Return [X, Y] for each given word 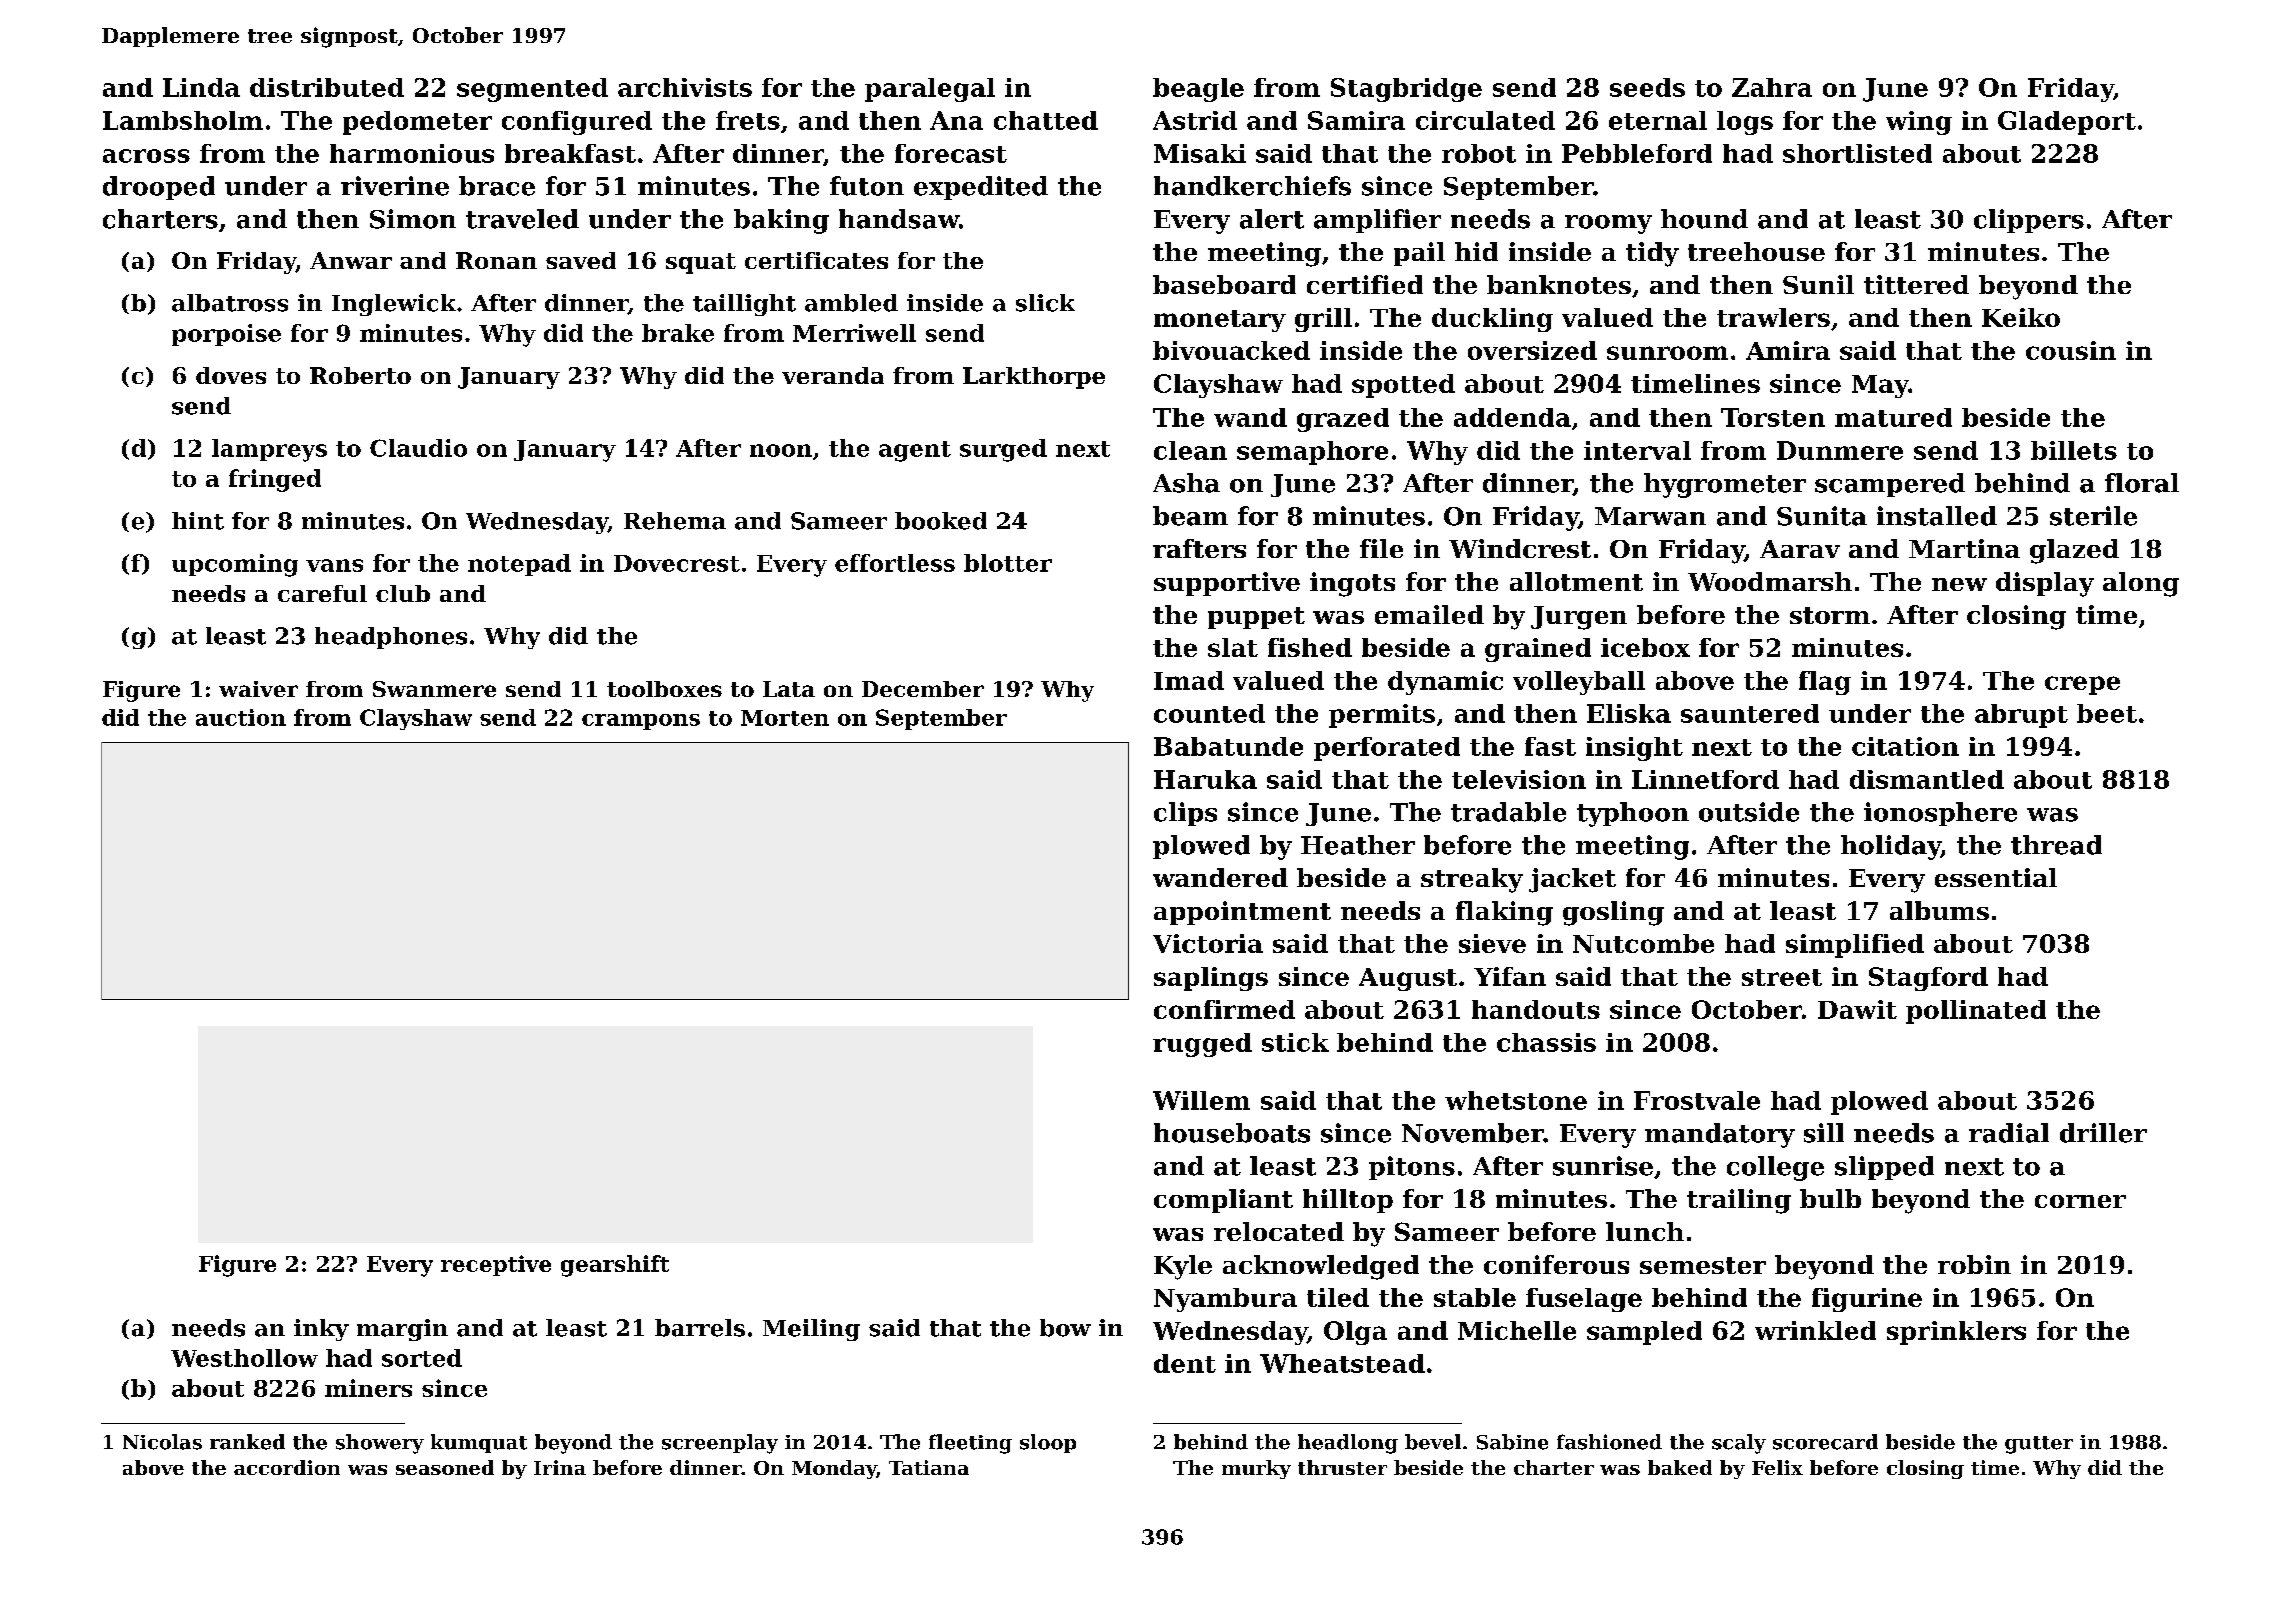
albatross [230, 303]
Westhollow [244, 1358]
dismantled [1927, 779]
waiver [258, 689]
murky [1256, 1469]
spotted [1403, 386]
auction [241, 717]
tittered [1916, 284]
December [923, 689]
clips [1185, 814]
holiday [1891, 847]
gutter [2039, 1445]
